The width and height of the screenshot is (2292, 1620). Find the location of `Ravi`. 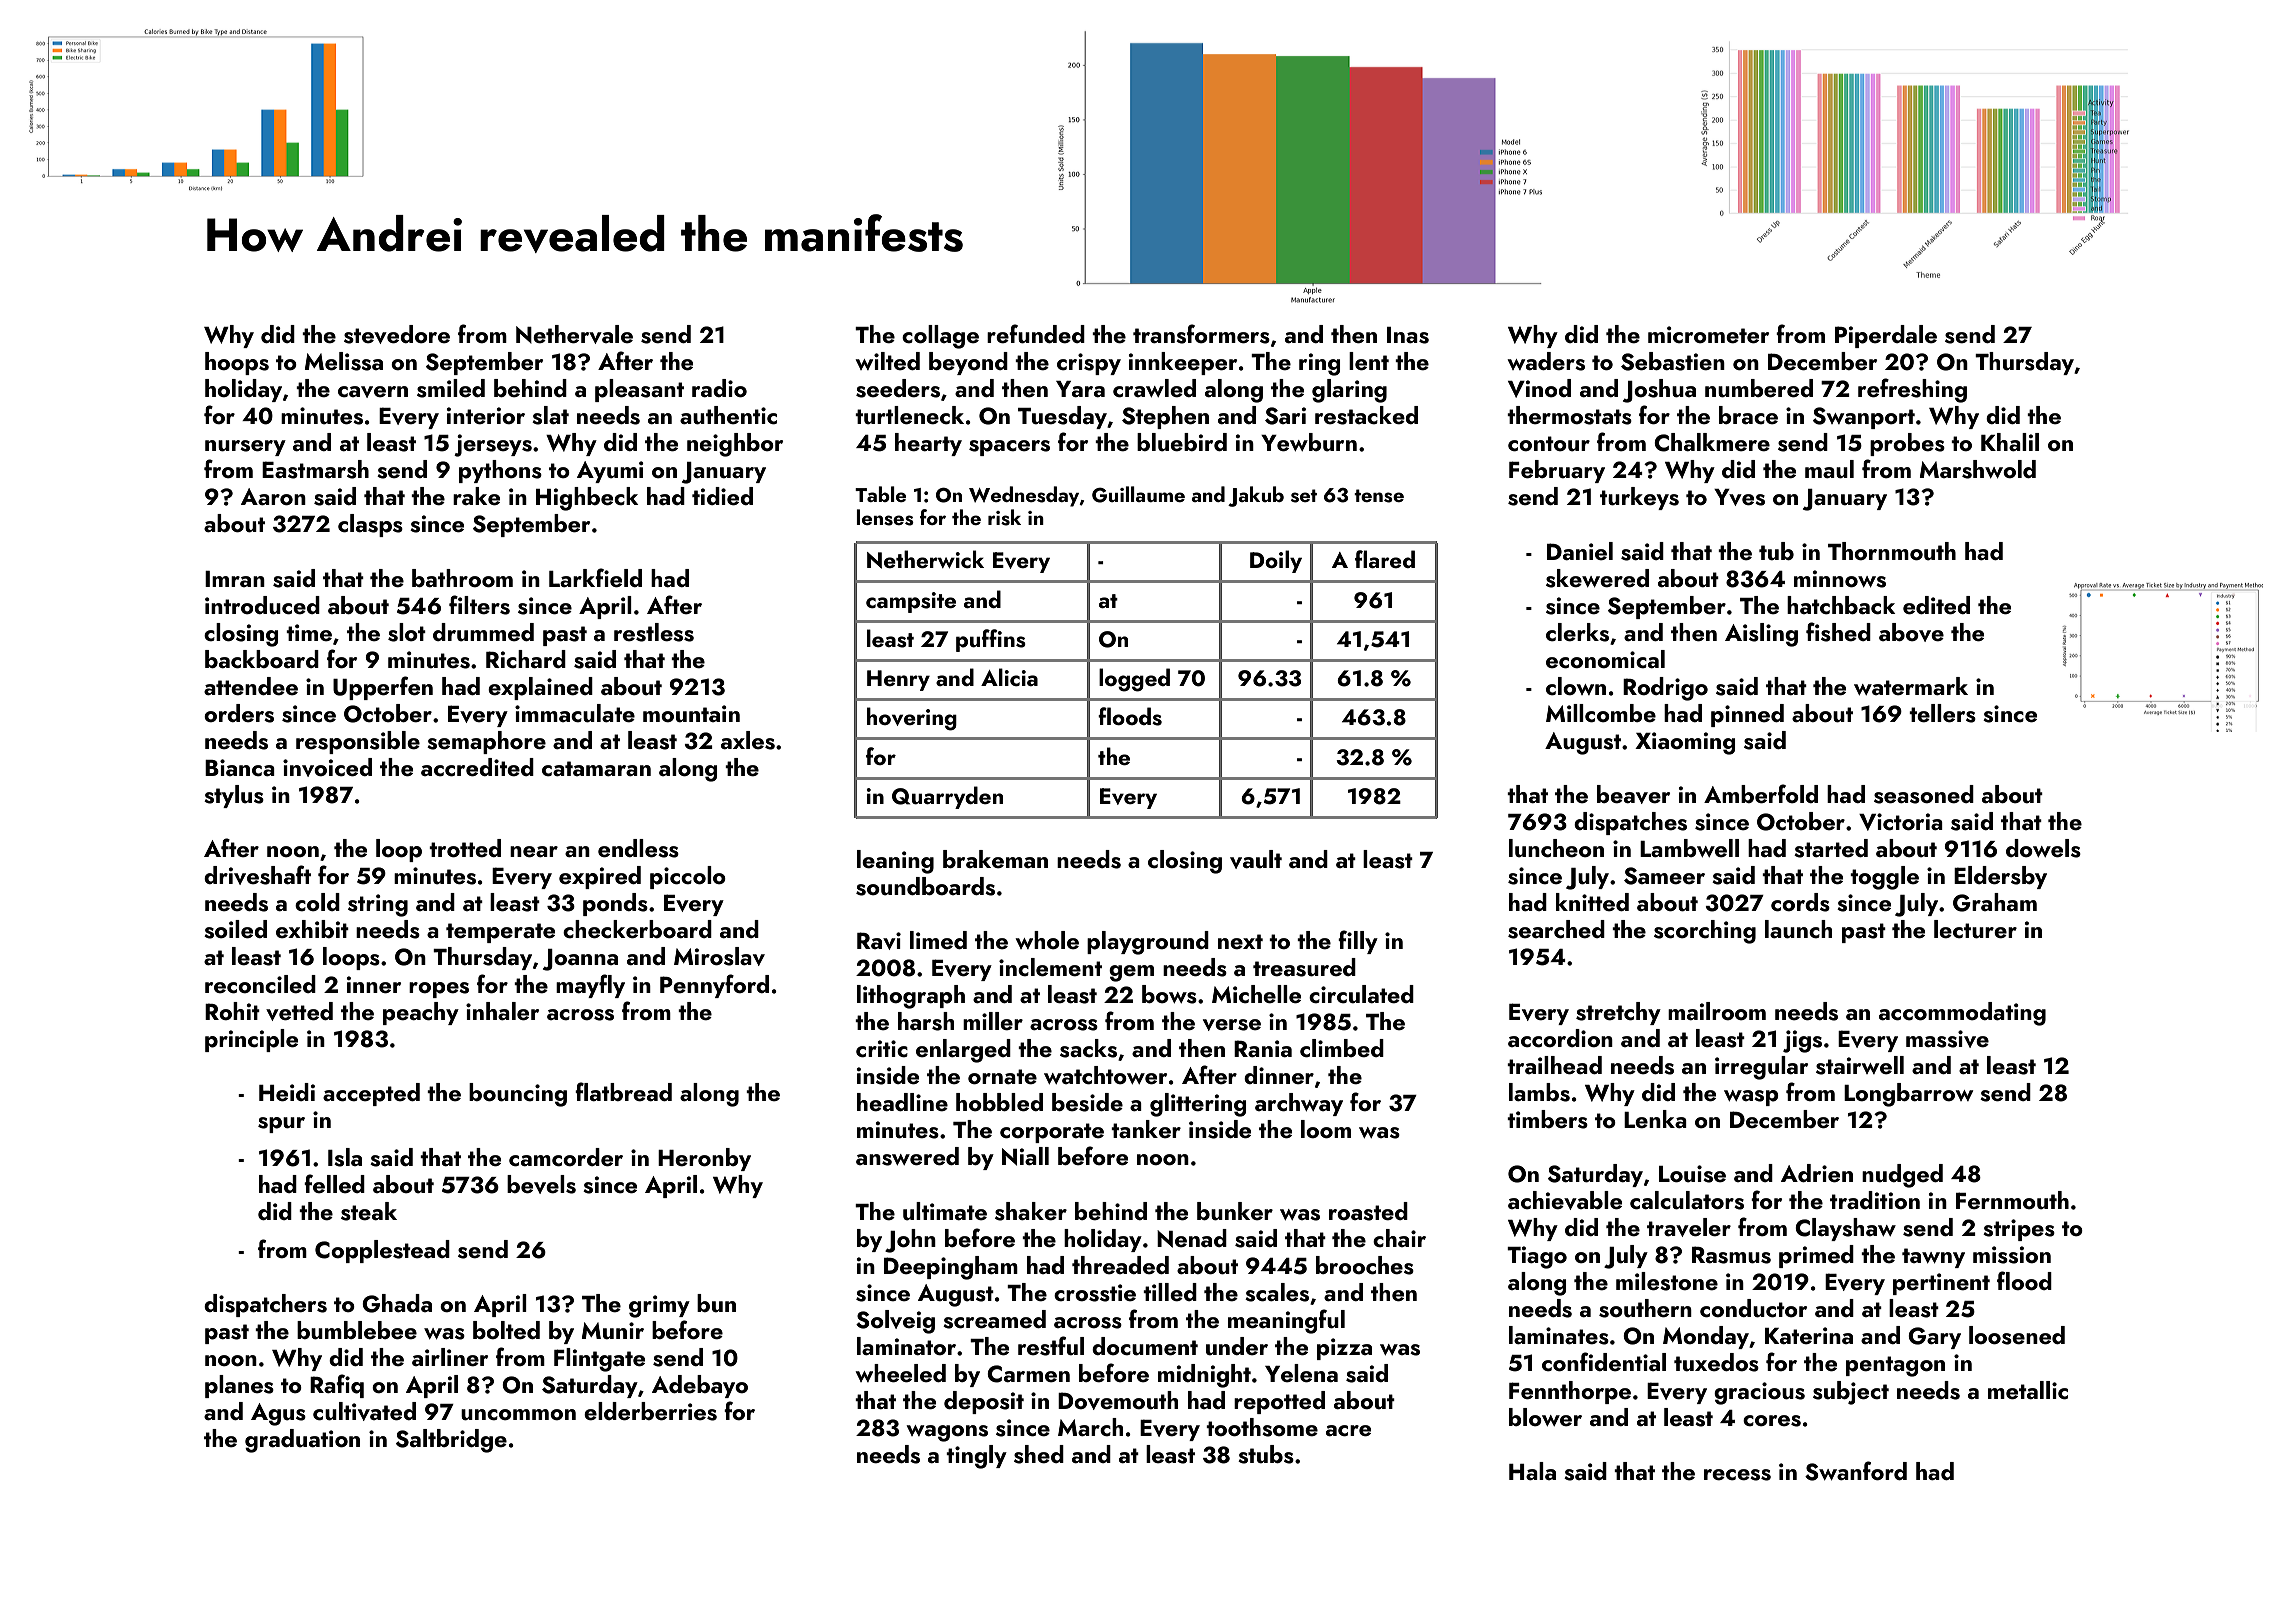

Ravi is located at coordinates (879, 941).
